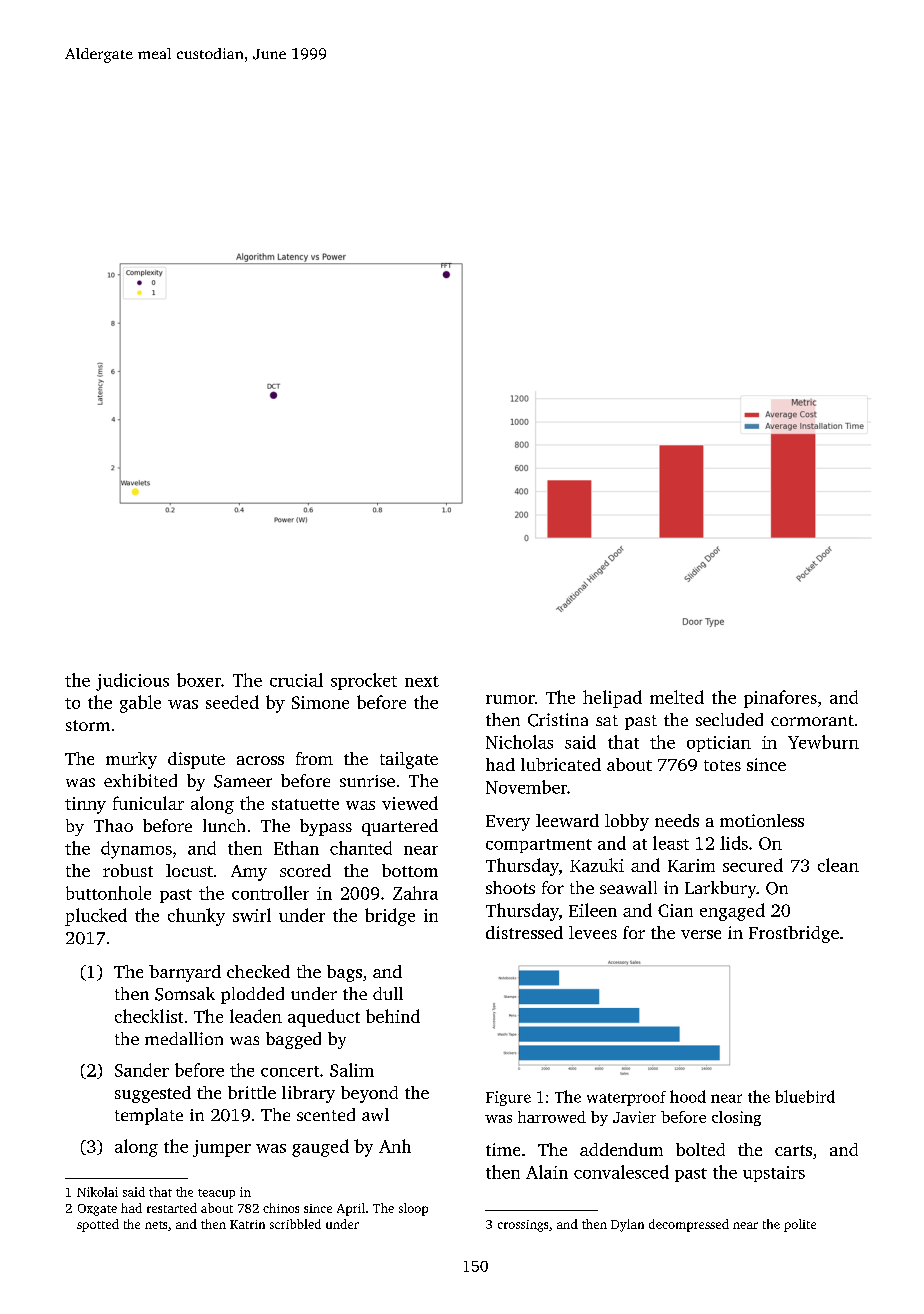  What do you see at coordinates (780, 699) in the screenshot?
I see `pinafores` at bounding box center [780, 699].
